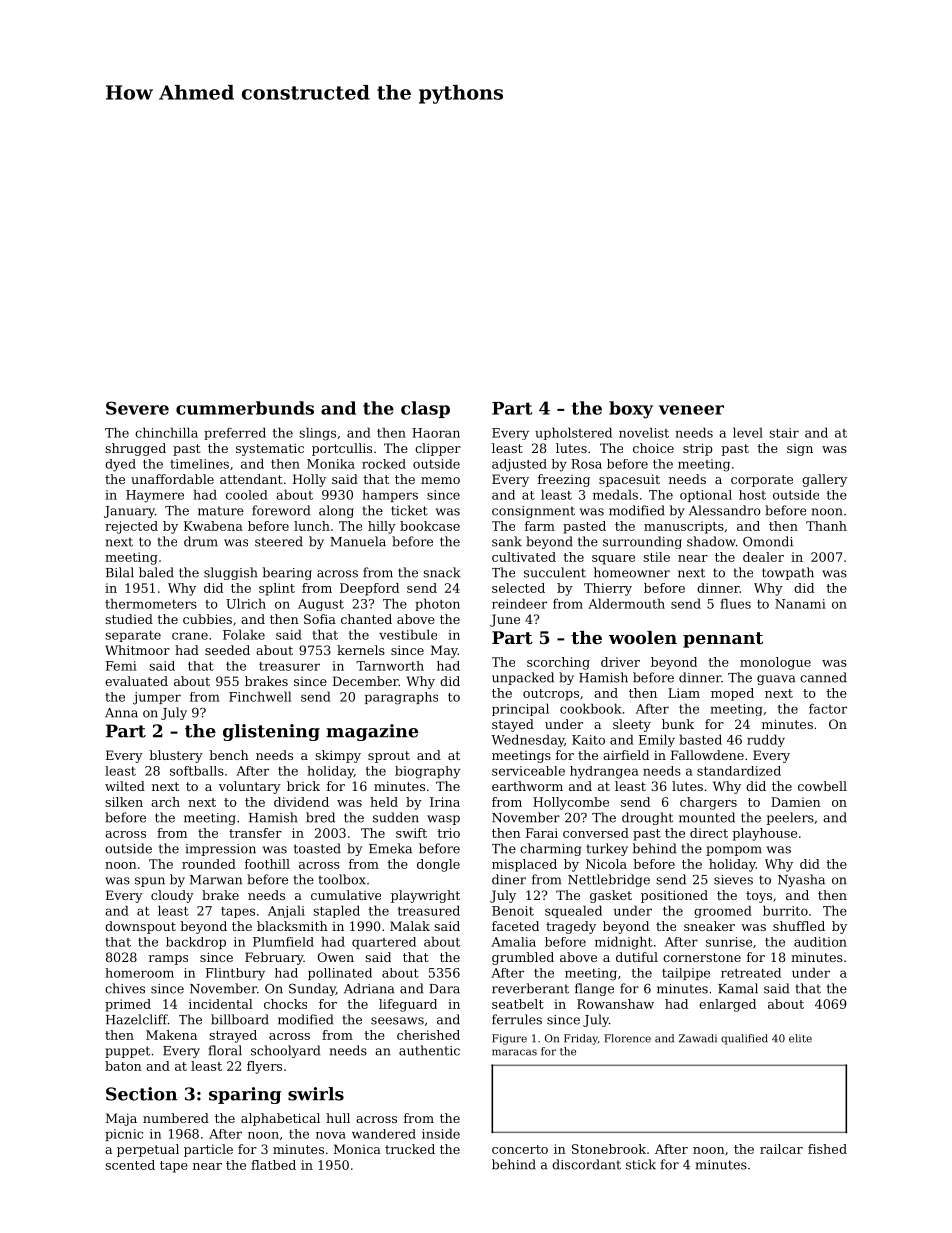 This image has width=952, height=1233. What do you see at coordinates (251, 479) in the image?
I see `attendant` at bounding box center [251, 479].
